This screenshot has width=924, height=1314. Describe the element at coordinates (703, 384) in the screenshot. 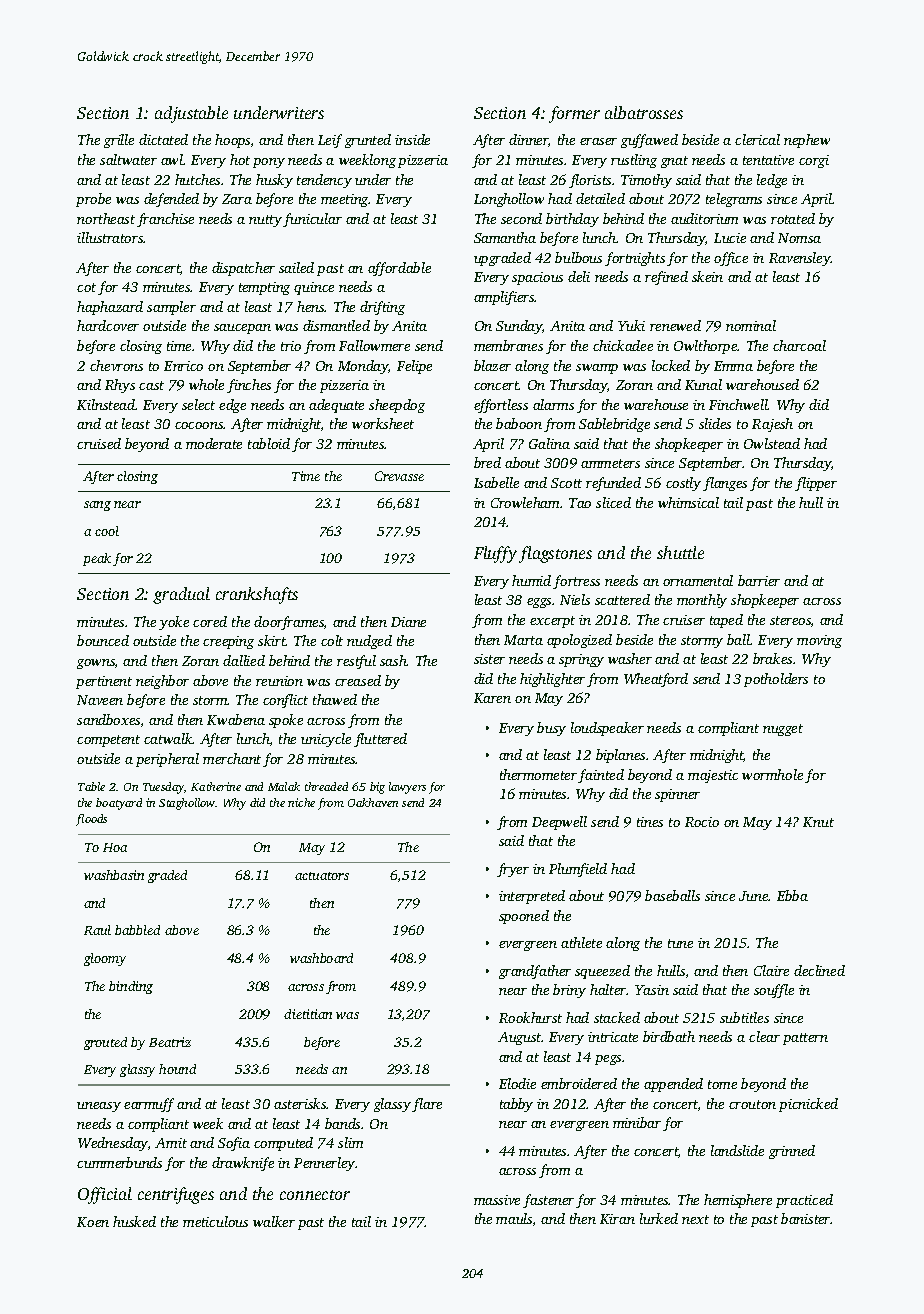

I see `Kunal` at that location.
